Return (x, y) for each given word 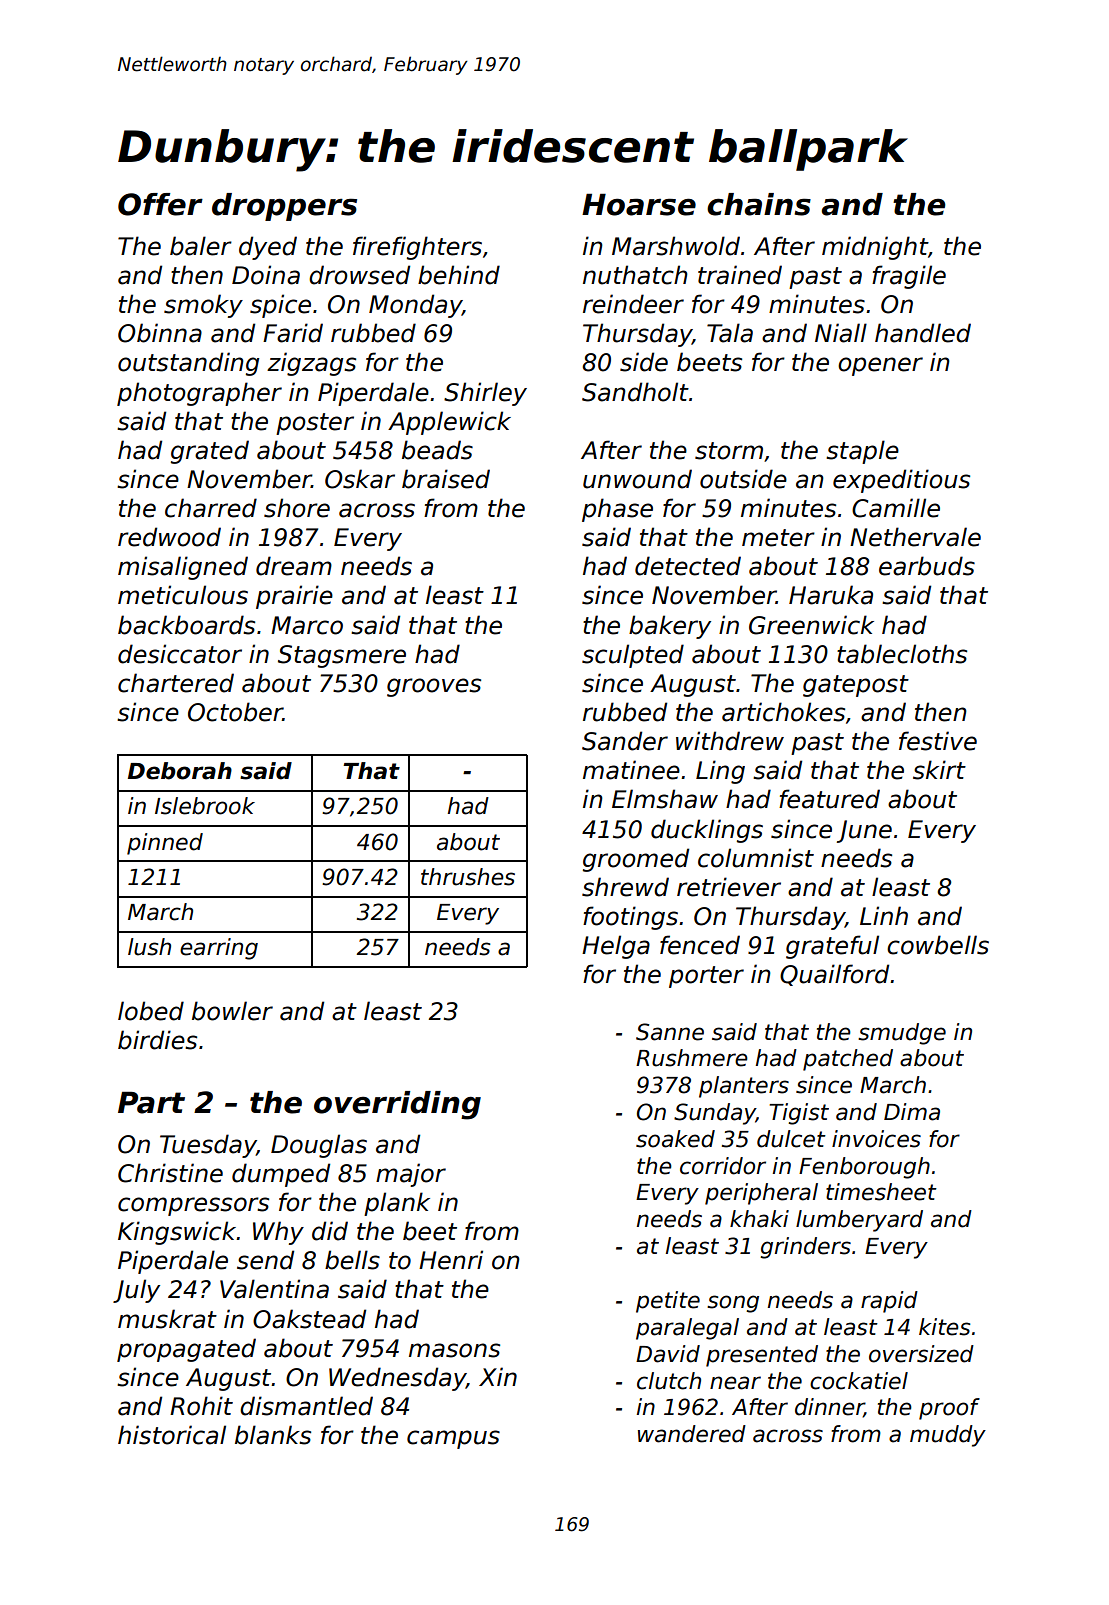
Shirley (485, 394)
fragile (909, 277)
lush (149, 947)
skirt (939, 770)
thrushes (468, 877)
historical (172, 1435)
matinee (631, 770)
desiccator (180, 654)
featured (829, 799)
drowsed (359, 275)
